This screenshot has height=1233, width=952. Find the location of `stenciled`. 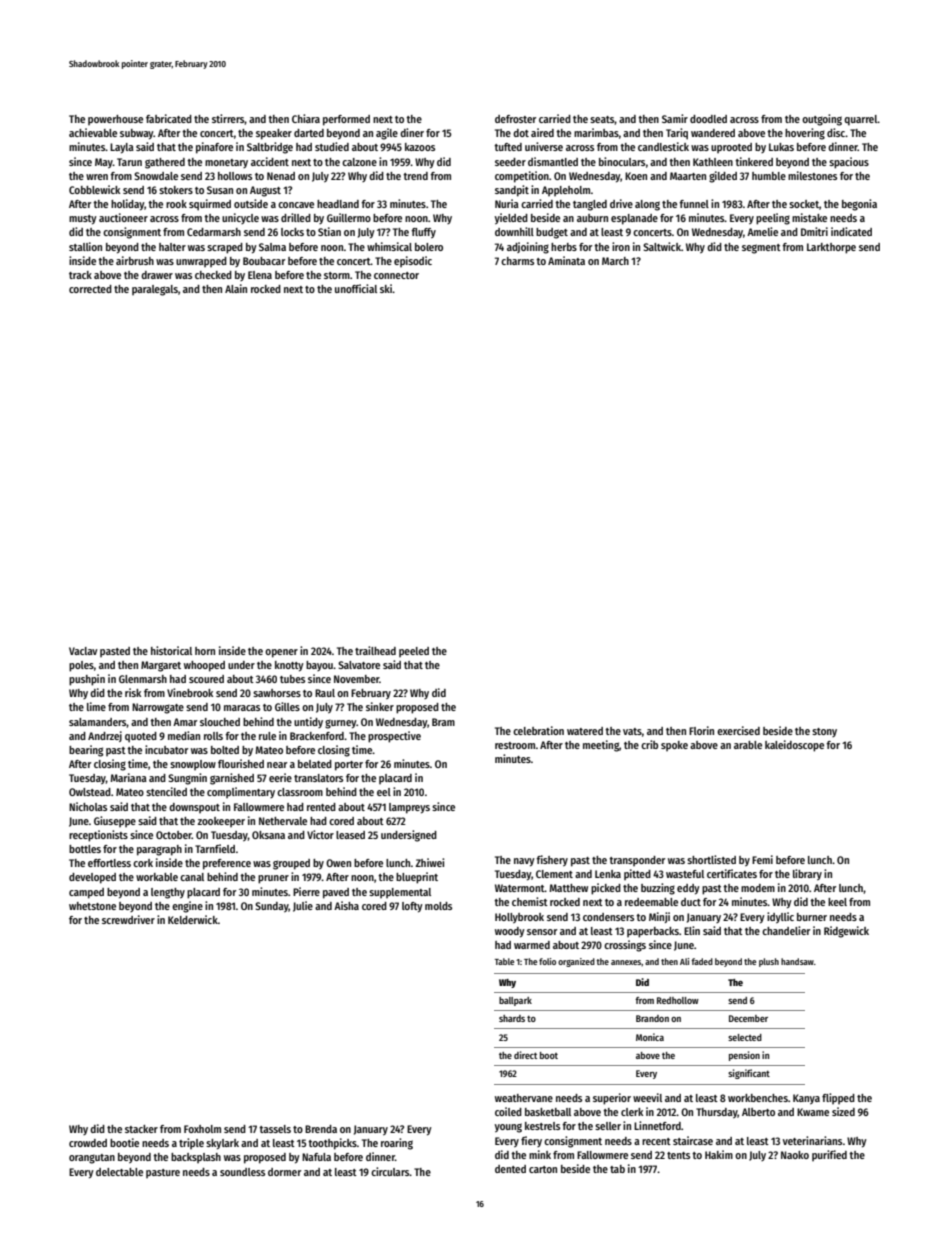

stenciled is located at coordinates (166, 791).
